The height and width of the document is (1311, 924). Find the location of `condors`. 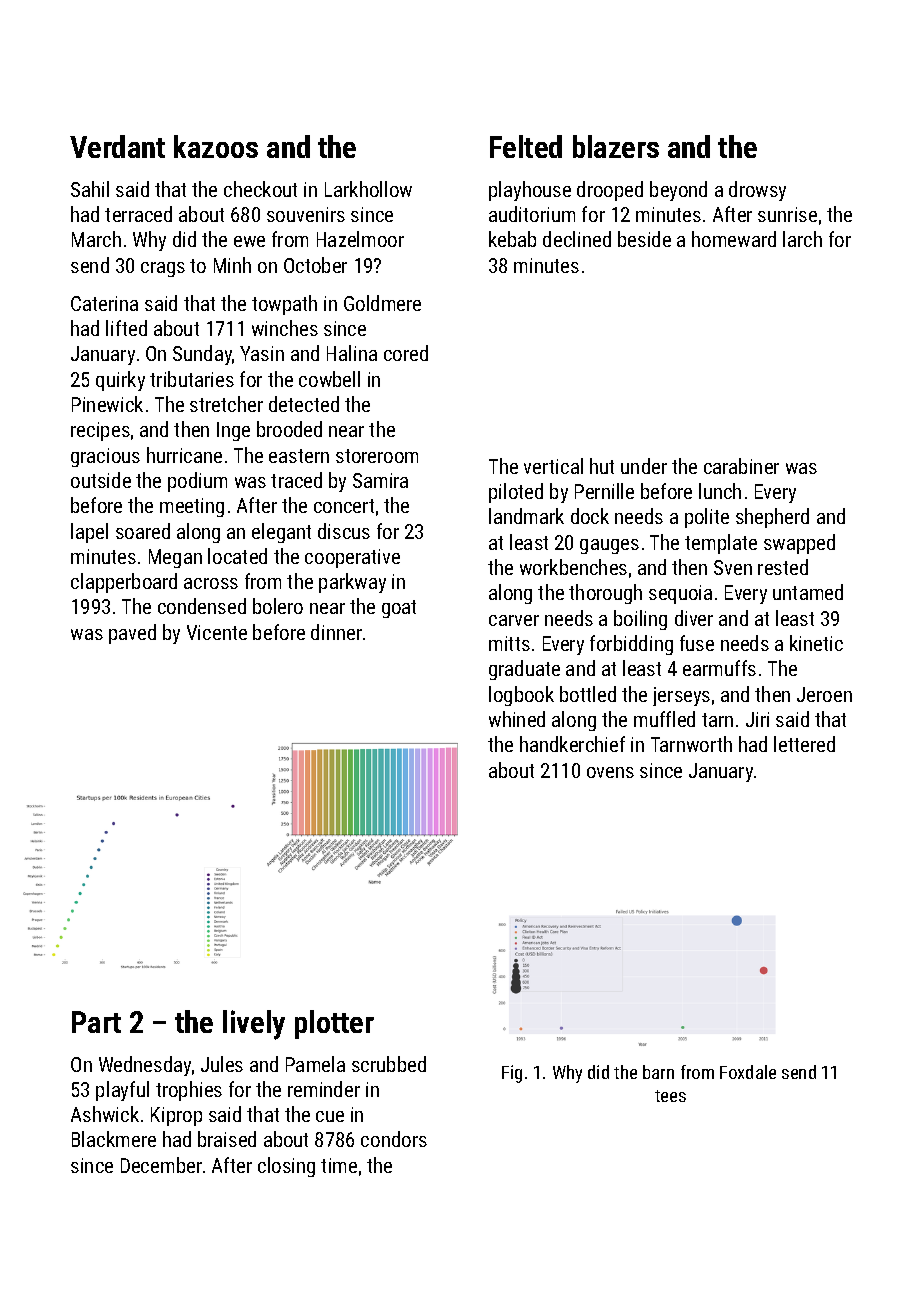

condors is located at coordinates (394, 1139).
